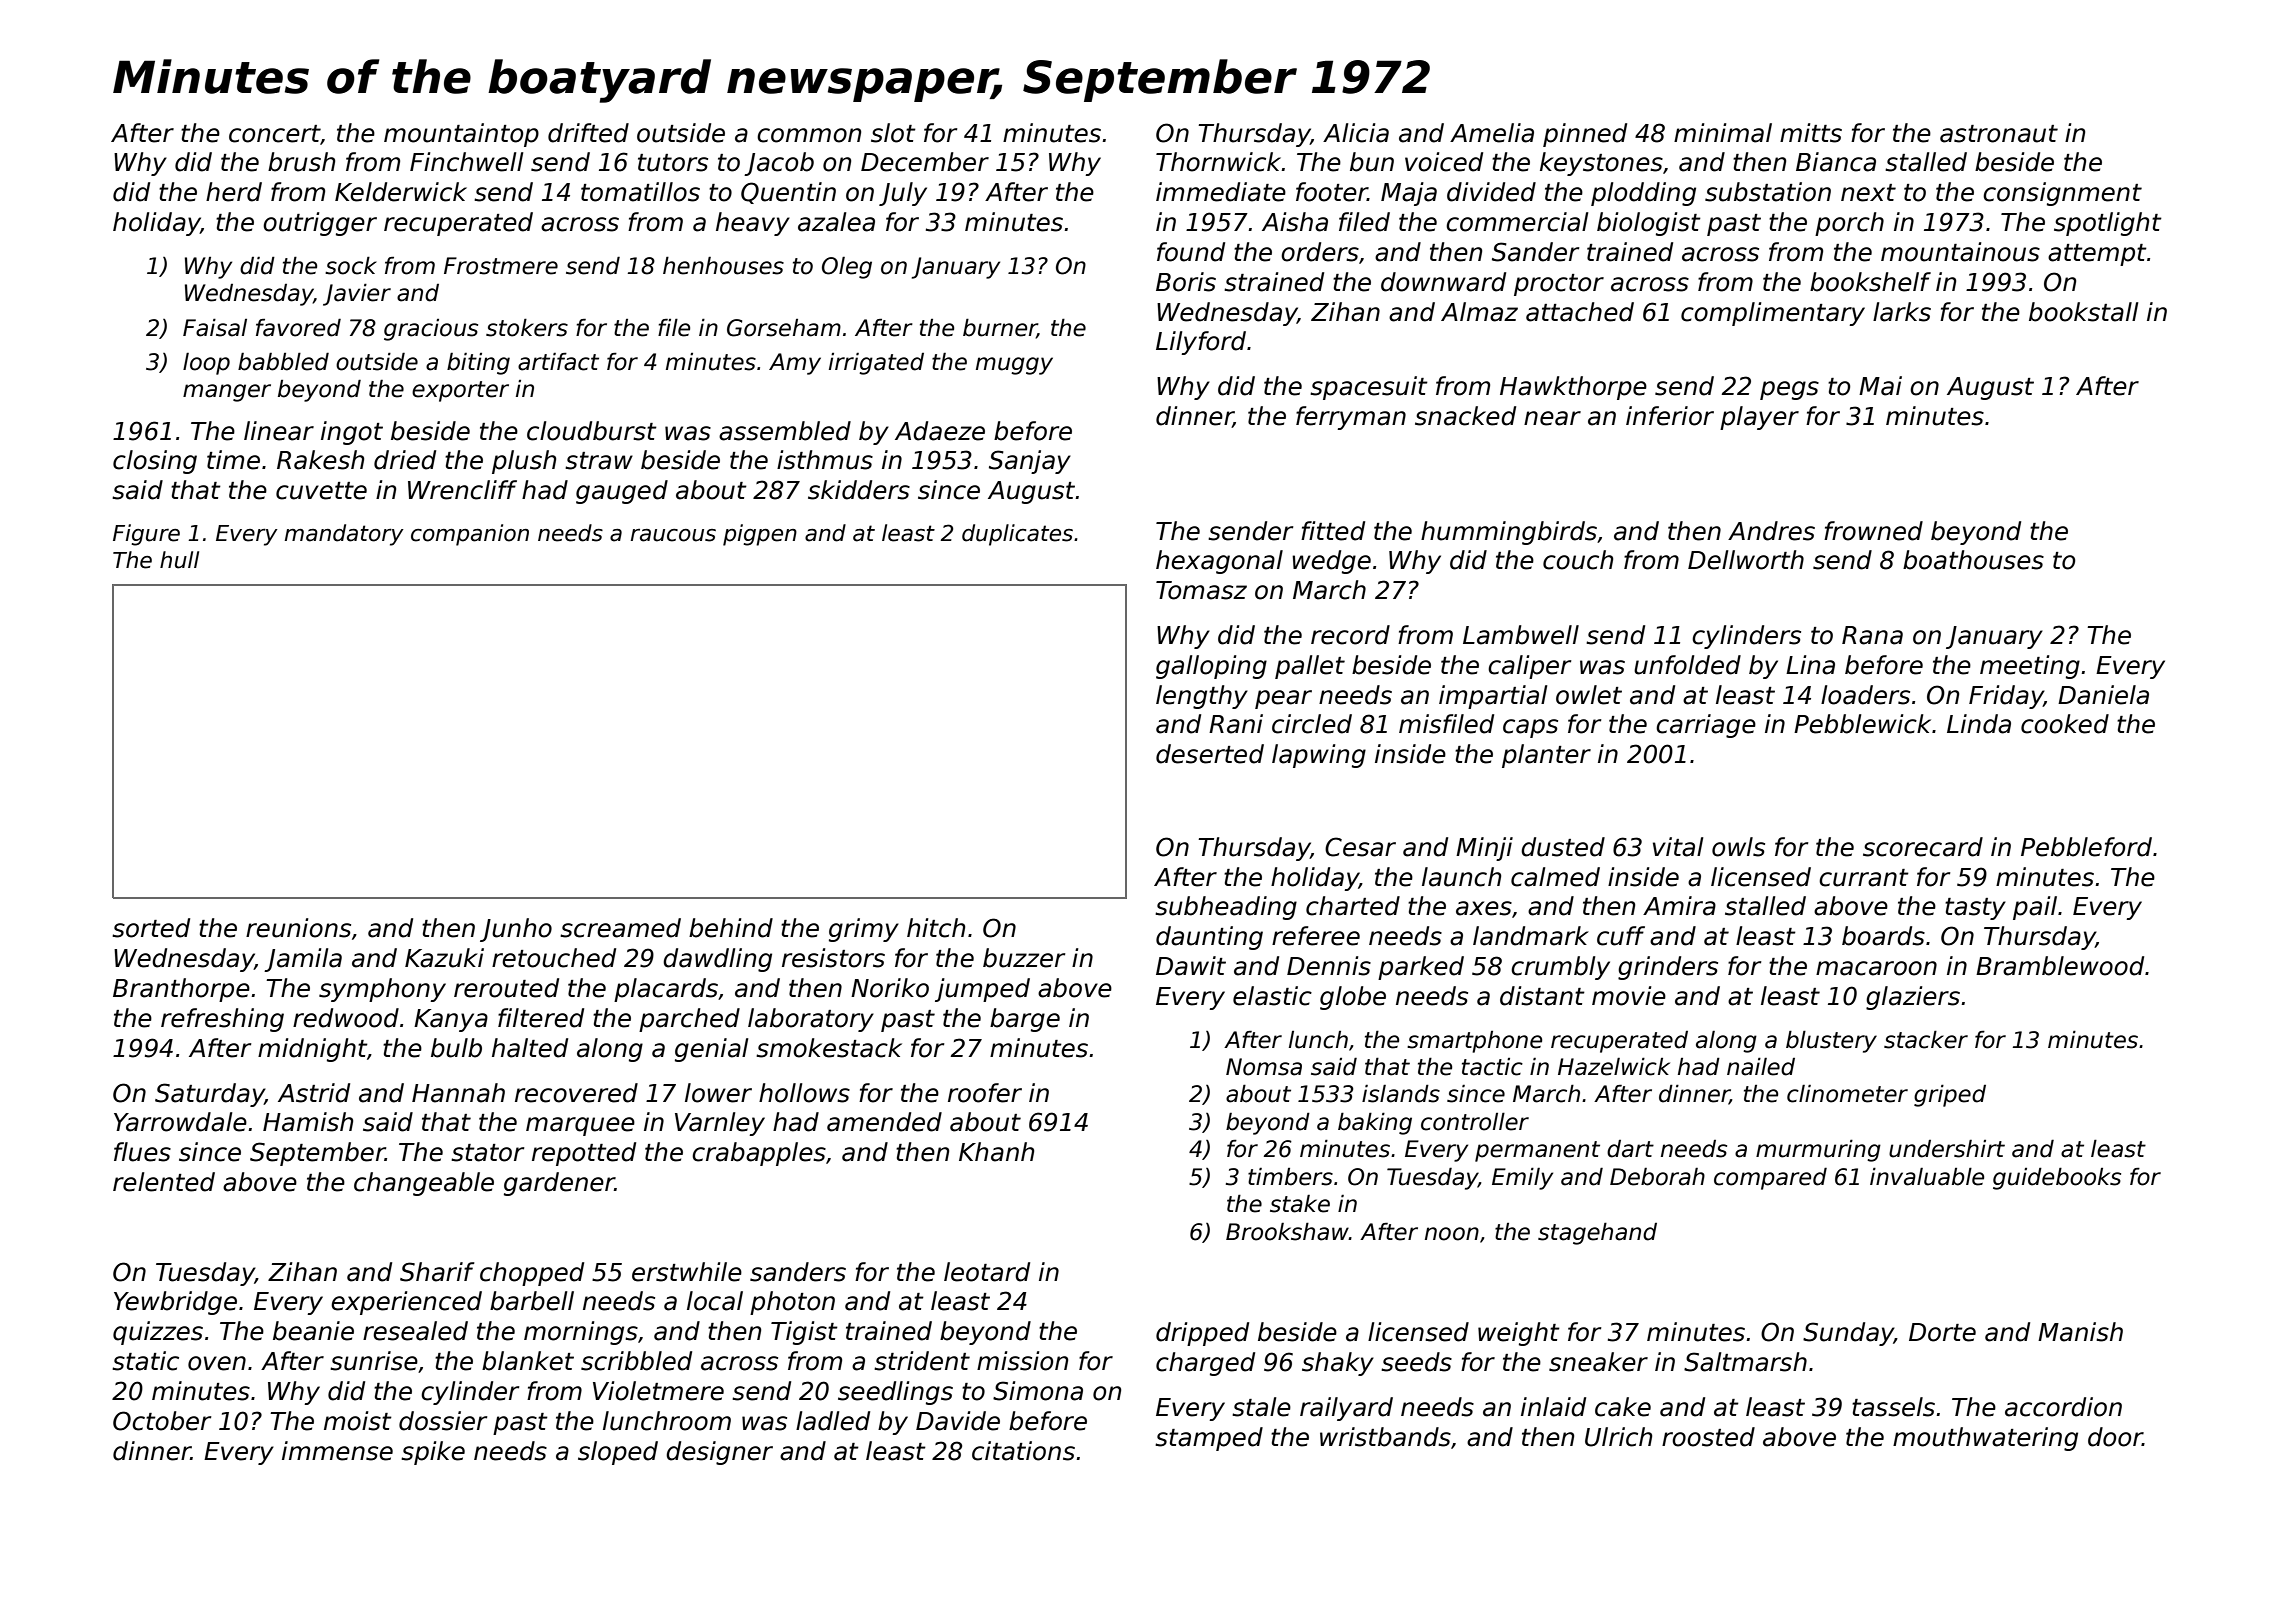 The height and width of the image is (1614, 2282). What do you see at coordinates (1598, 1362) in the image?
I see `sneaker` at bounding box center [1598, 1362].
